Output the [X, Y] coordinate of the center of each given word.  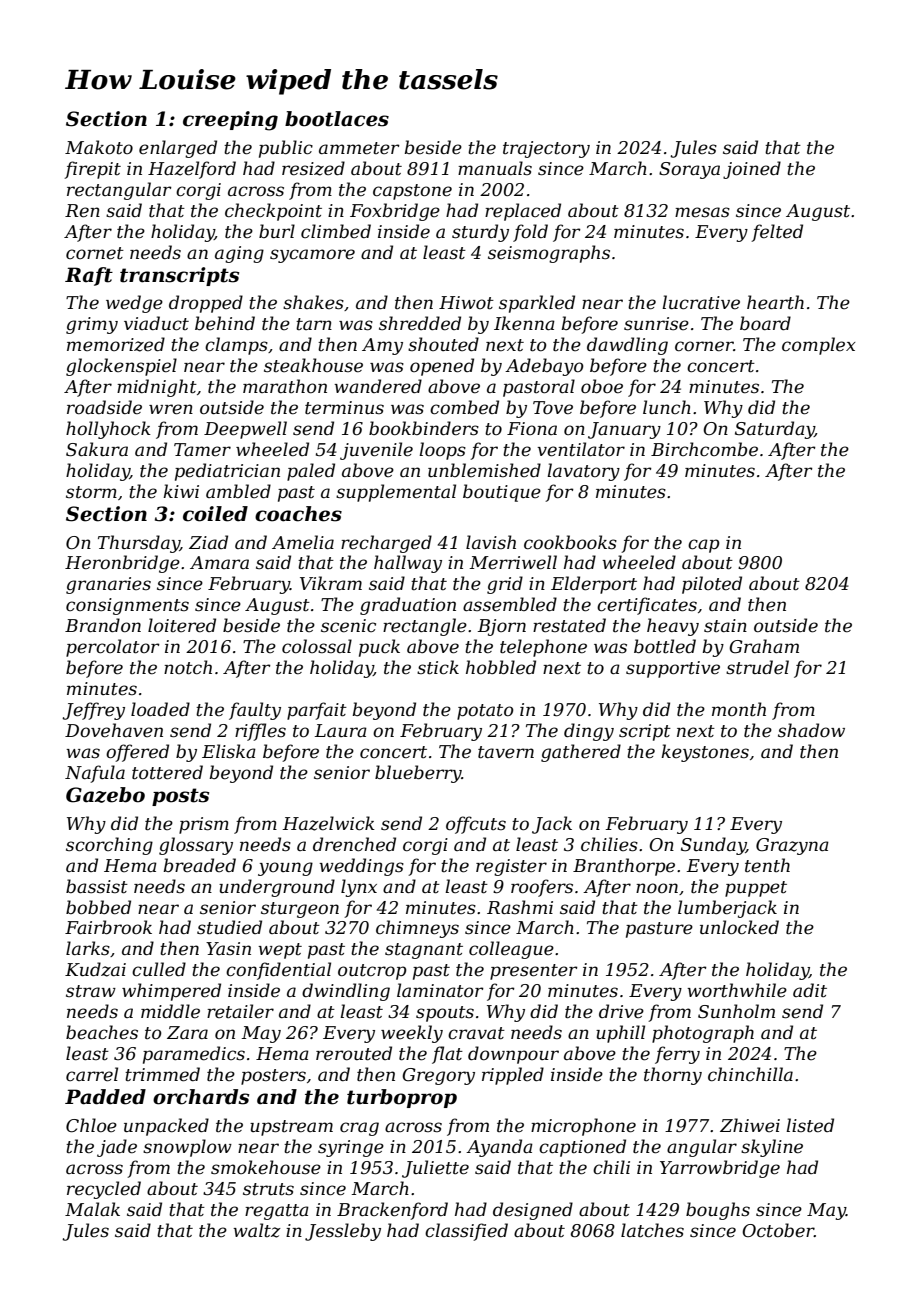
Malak [92, 1209]
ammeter [359, 148]
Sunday [713, 846]
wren [171, 409]
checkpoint [273, 212]
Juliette [435, 1169]
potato [485, 712]
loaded [160, 709]
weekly [412, 1034]
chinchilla [750, 1074]
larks [88, 948]
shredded [420, 323]
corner [704, 346]
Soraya [689, 170]
